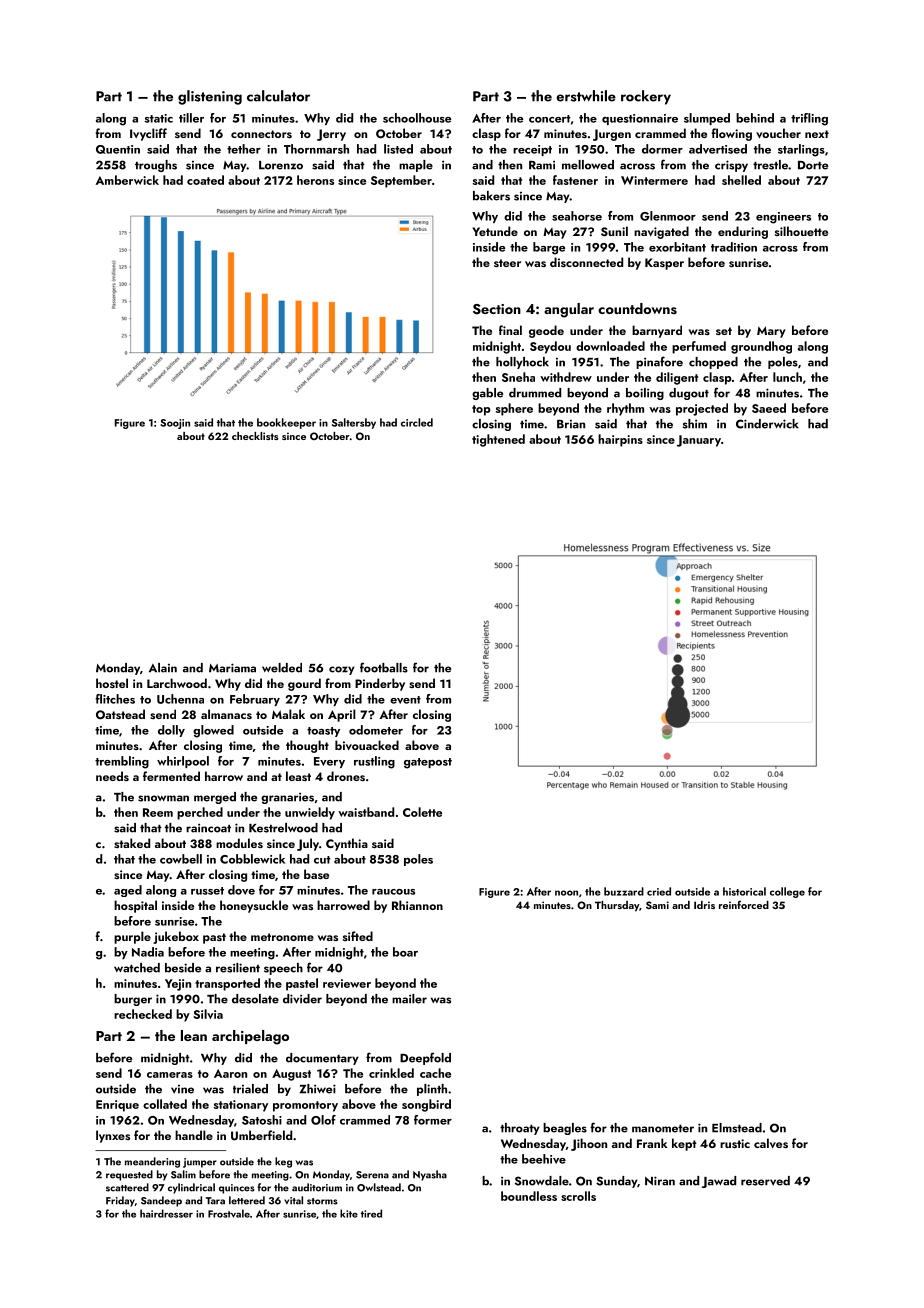 This screenshot has width=924, height=1308. I want to click on gourd, so click(304, 684).
